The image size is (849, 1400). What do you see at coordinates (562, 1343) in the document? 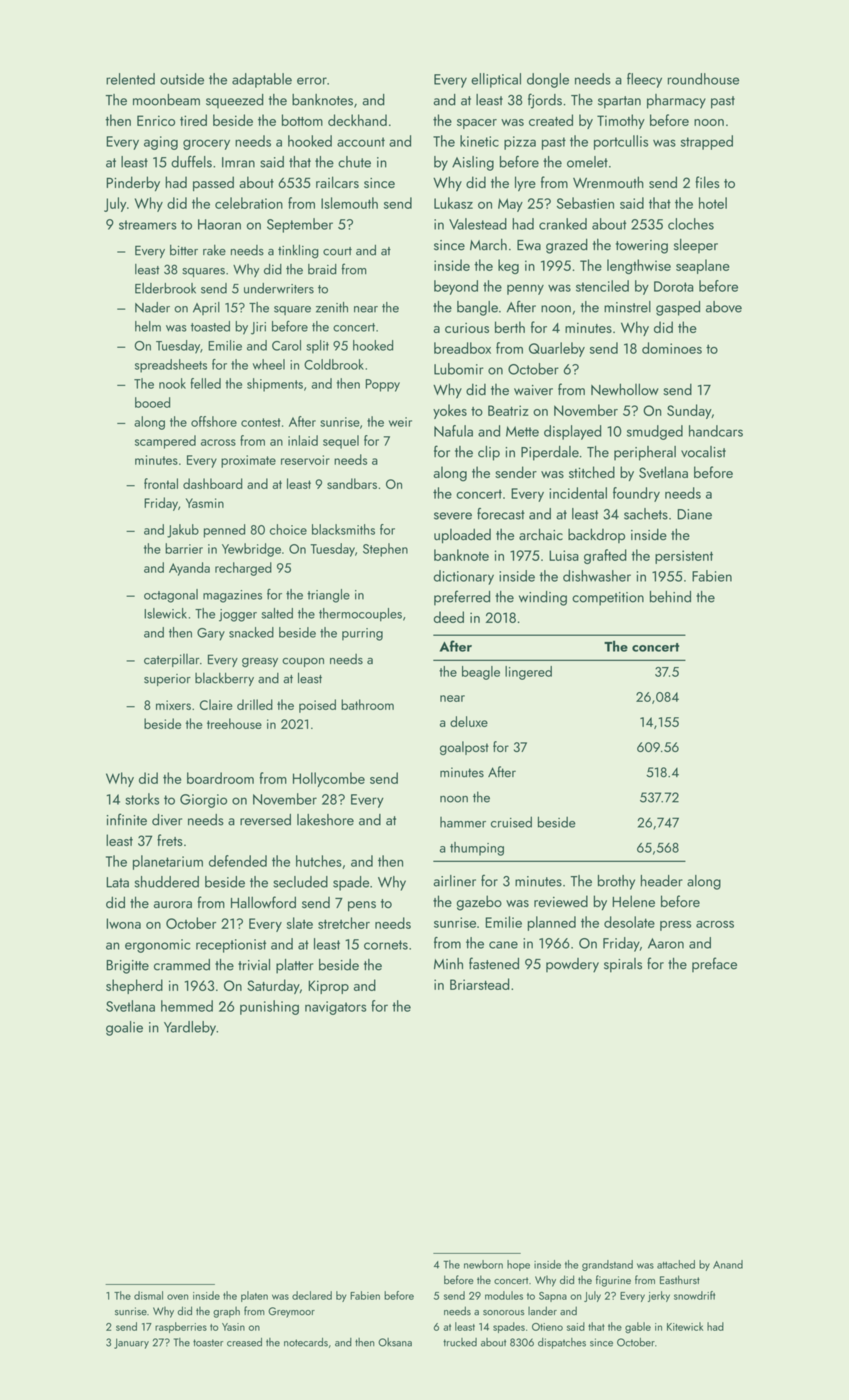
I see `dispatches` at bounding box center [562, 1343].
